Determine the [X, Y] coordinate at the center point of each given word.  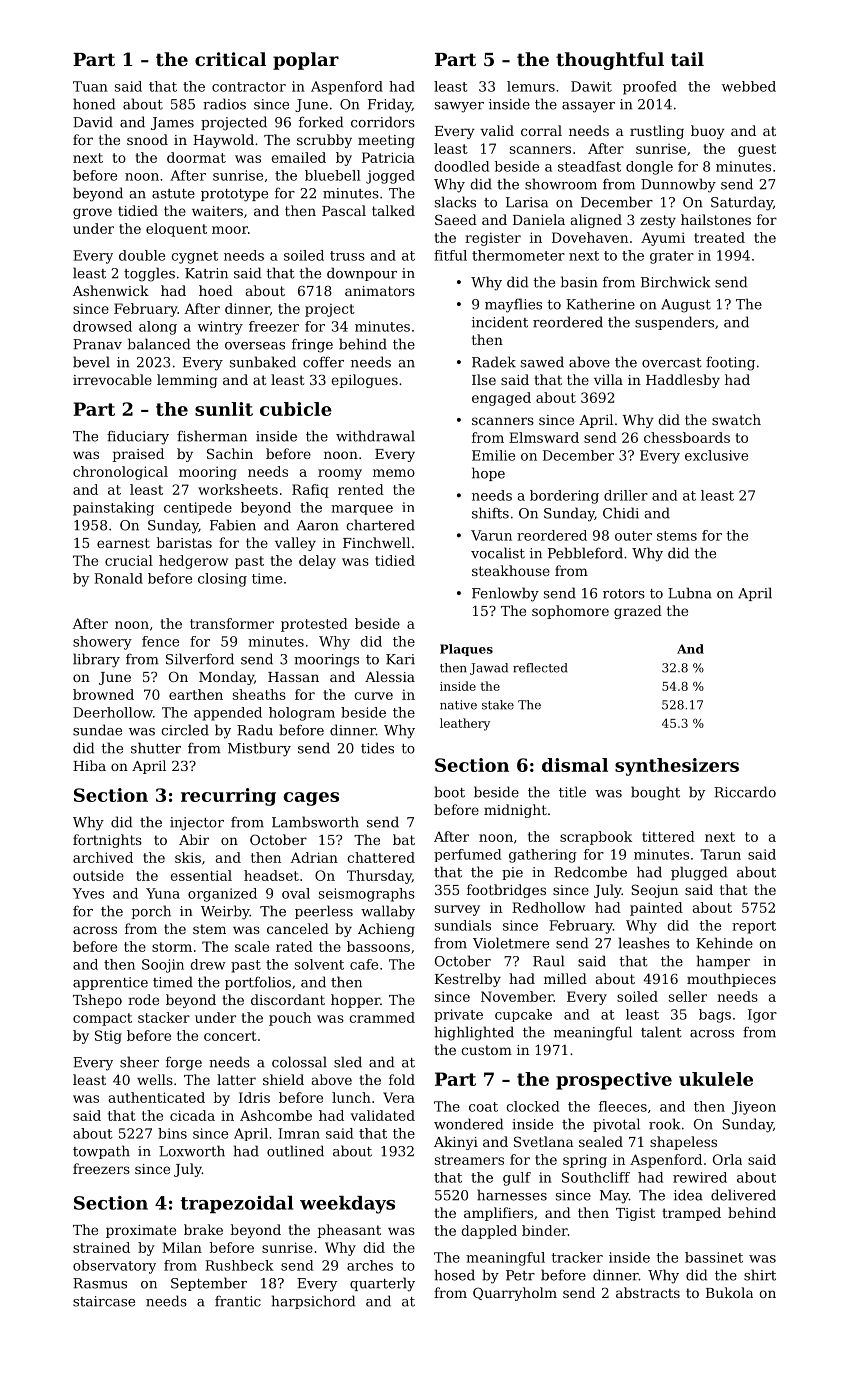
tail [687, 59]
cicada [192, 1115]
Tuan [90, 86]
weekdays [347, 1205]
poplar [306, 61]
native [458, 705]
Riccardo [745, 792]
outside [98, 875]
